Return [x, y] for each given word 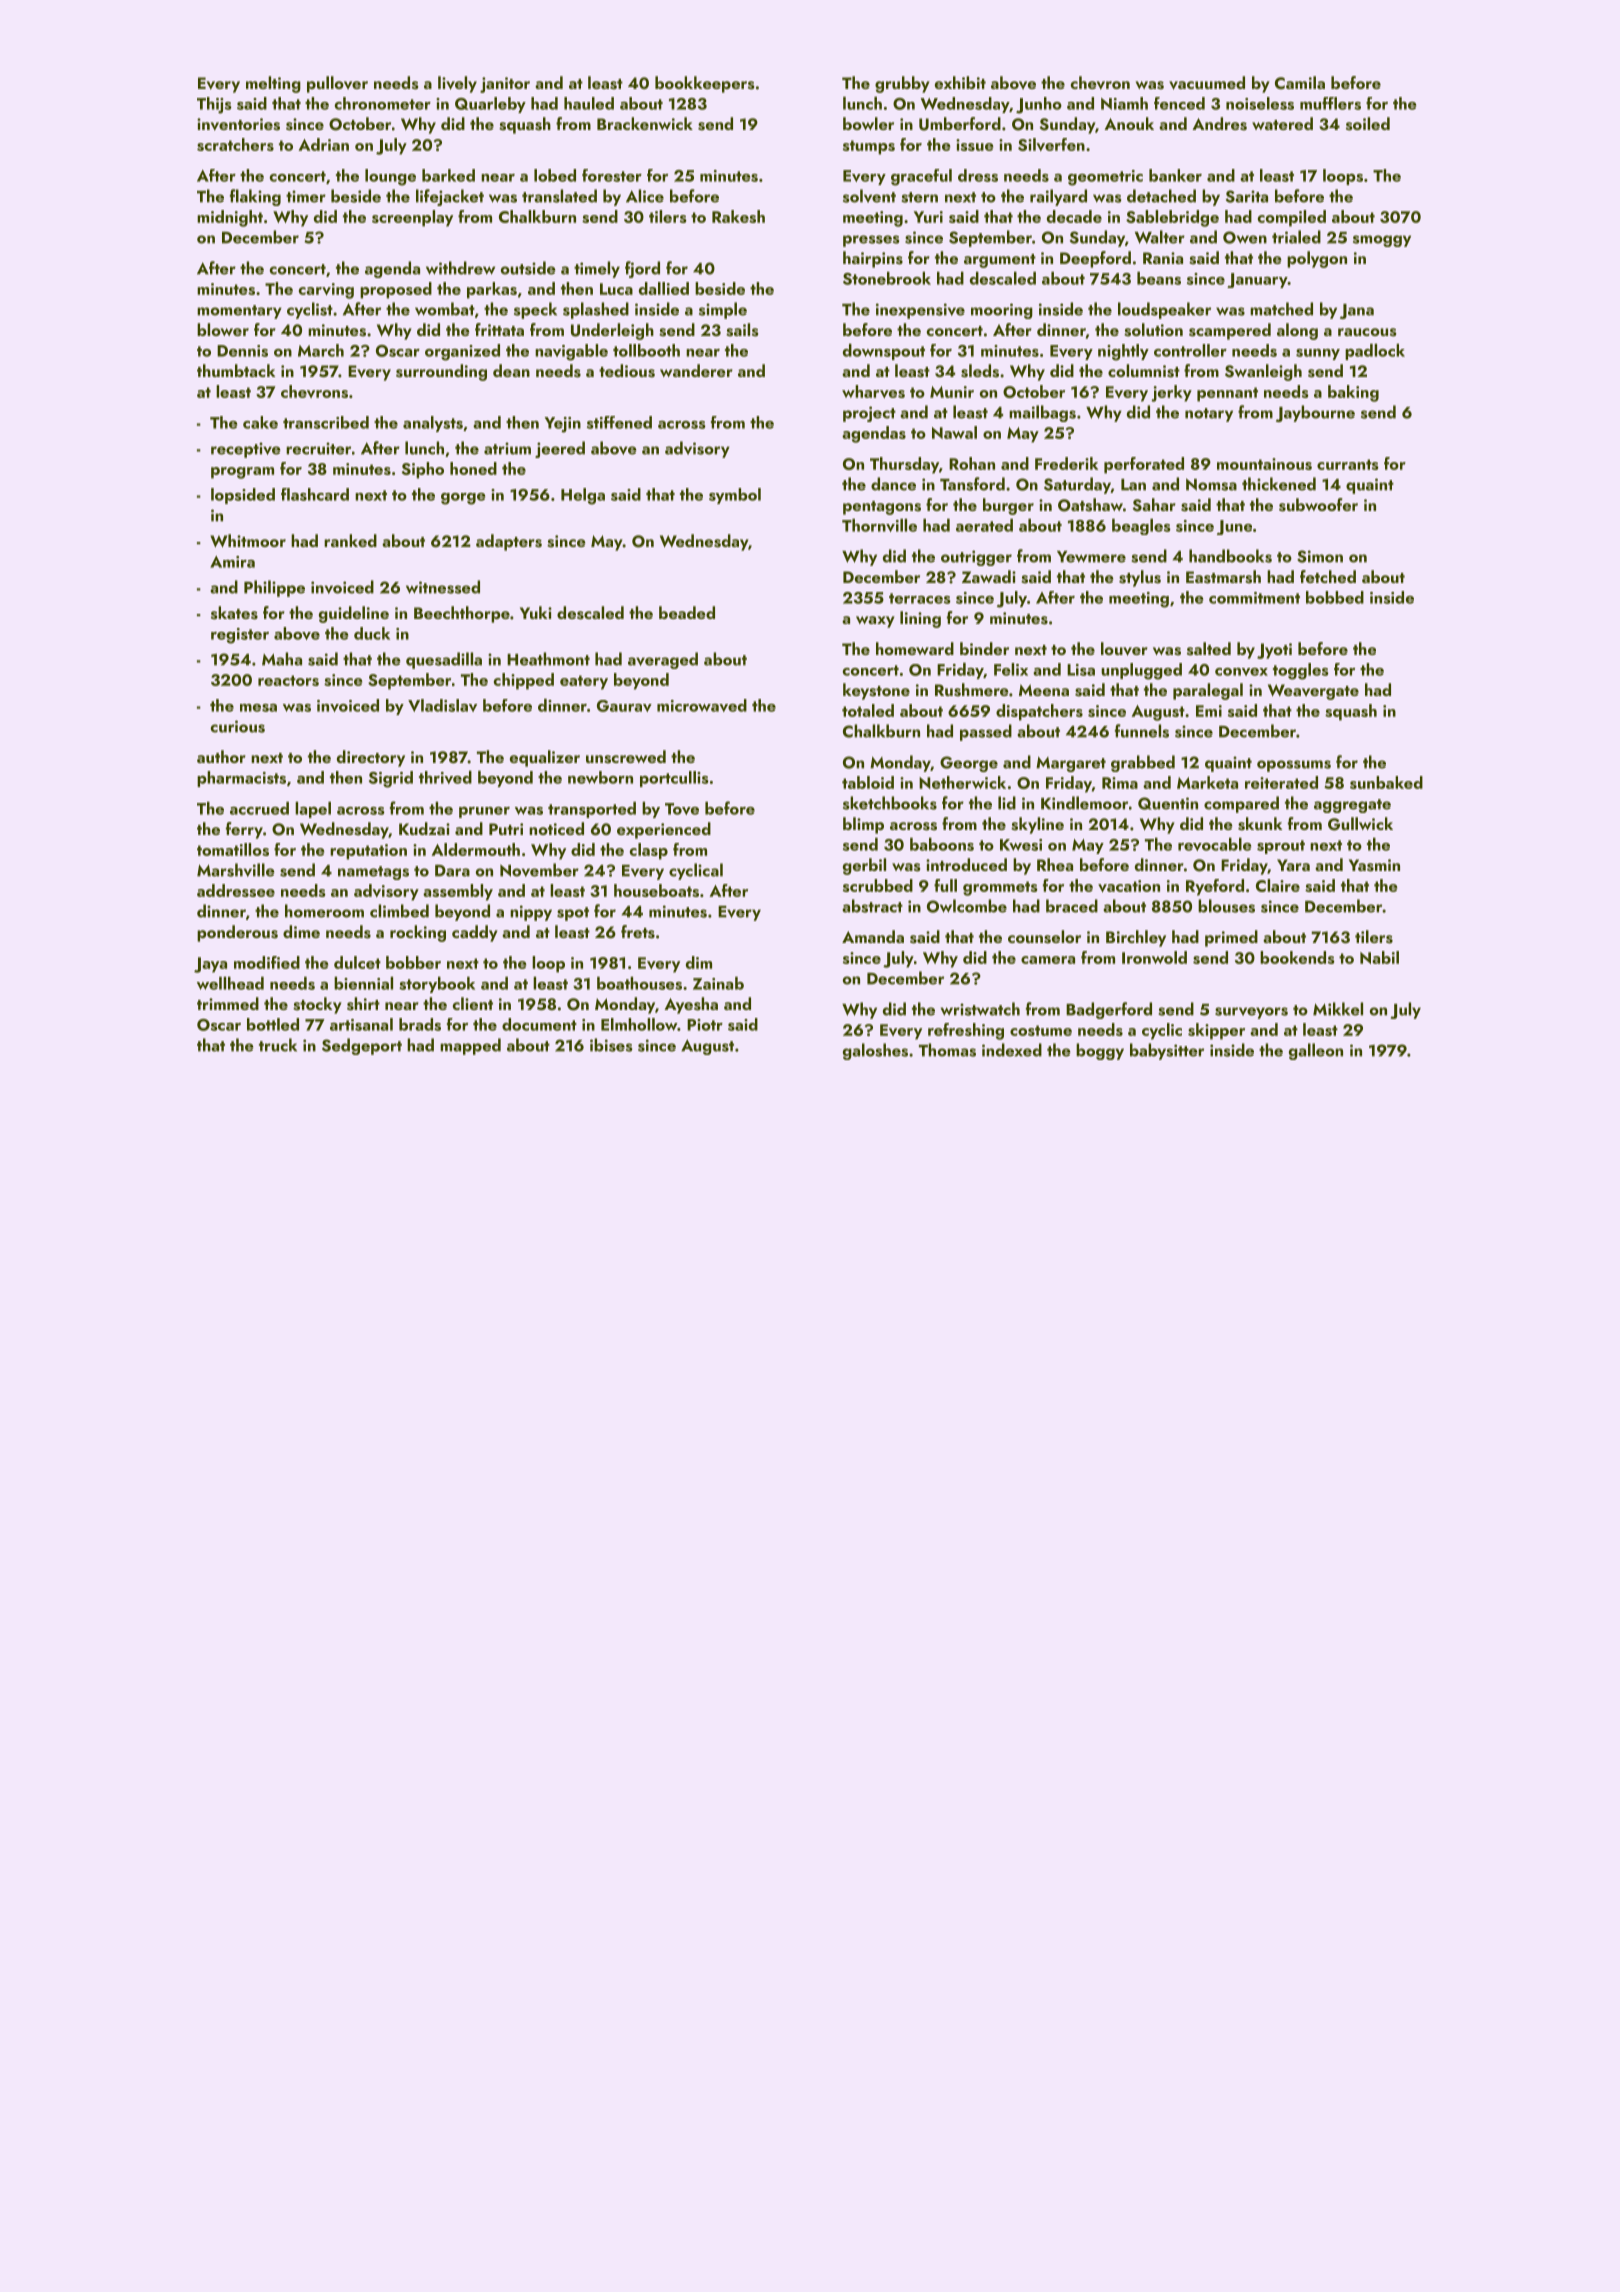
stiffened [619, 422]
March [321, 350]
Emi [1209, 711]
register [240, 636]
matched [1281, 309]
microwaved [702, 705]
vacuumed [1207, 83]
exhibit [960, 82]
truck [278, 1045]
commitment [1254, 598]
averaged [663, 660]
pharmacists [241, 779]
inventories [238, 124]
